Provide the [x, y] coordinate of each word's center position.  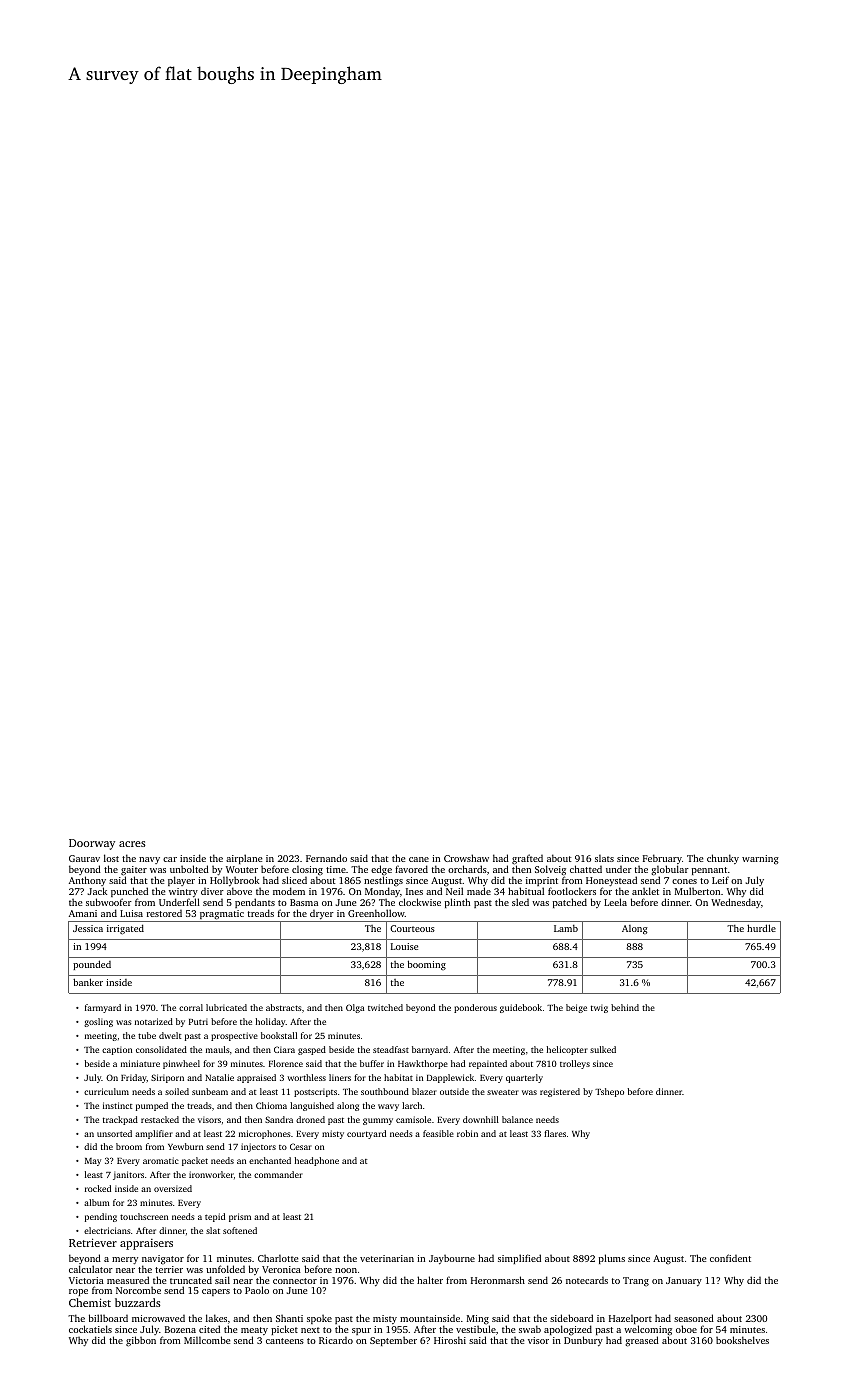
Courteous [412, 928]
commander [278, 1174]
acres [132, 844]
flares [555, 1133]
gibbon [141, 1341]
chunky [723, 859]
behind [625, 1007]
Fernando [326, 858]
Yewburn [185, 1146]
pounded [92, 965]
